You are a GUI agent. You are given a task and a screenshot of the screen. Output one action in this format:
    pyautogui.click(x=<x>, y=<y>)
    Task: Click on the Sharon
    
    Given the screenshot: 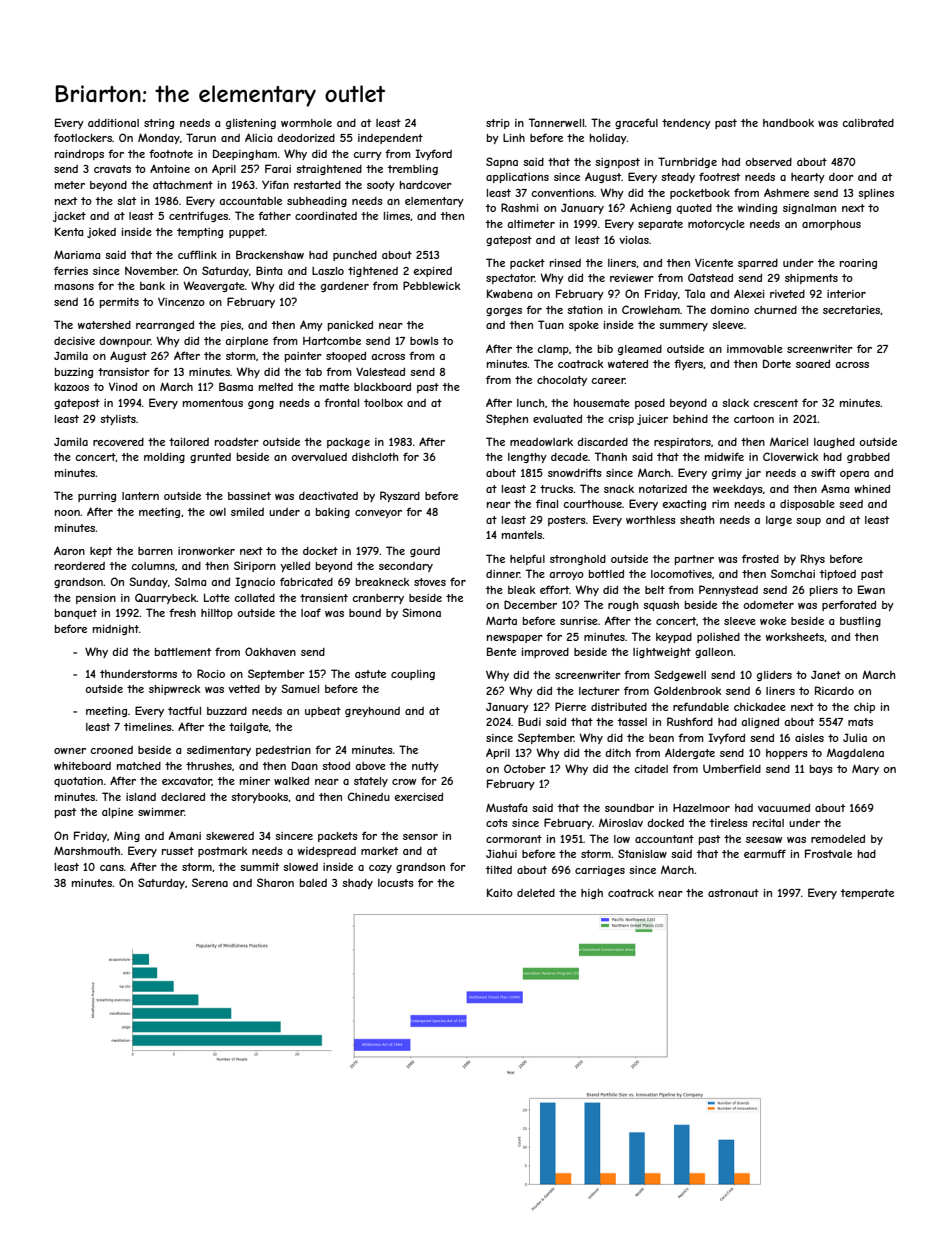 What is the action you would take?
    pyautogui.click(x=275, y=882)
